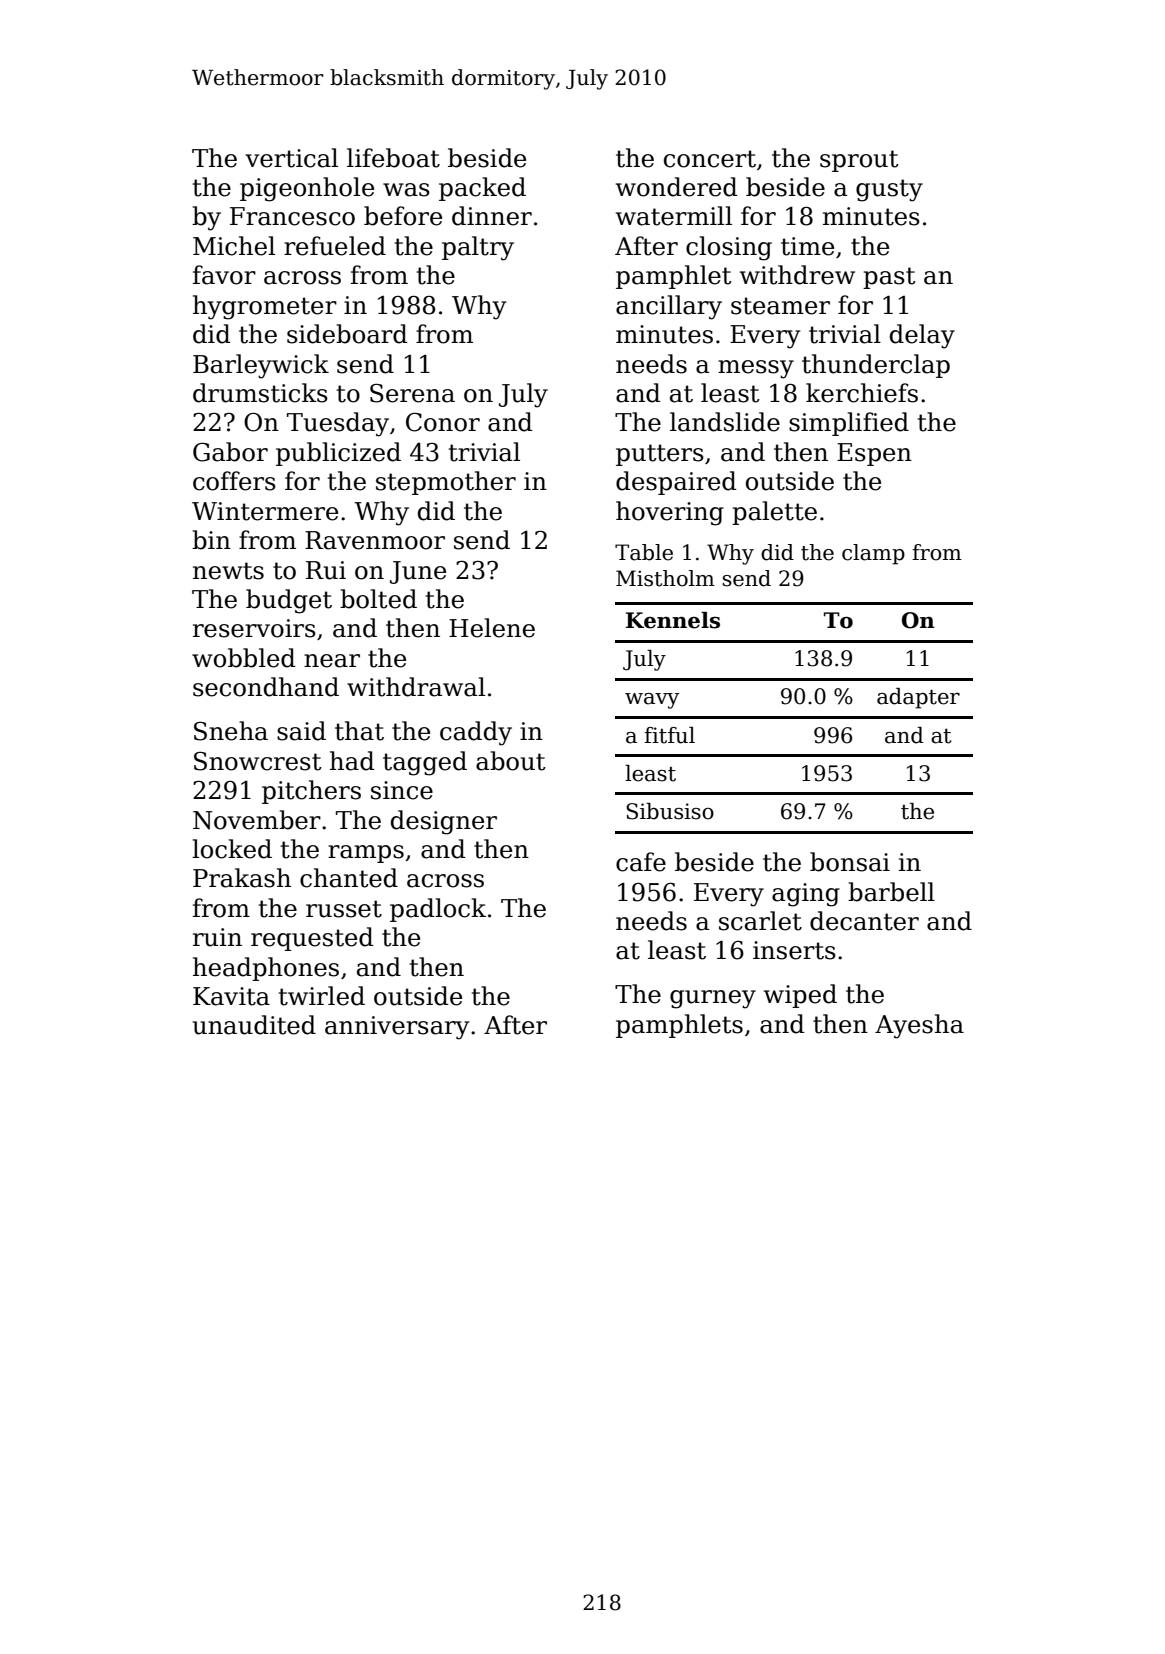 The height and width of the document is (1654, 1165). What do you see at coordinates (807, 246) in the document?
I see `time` at bounding box center [807, 246].
